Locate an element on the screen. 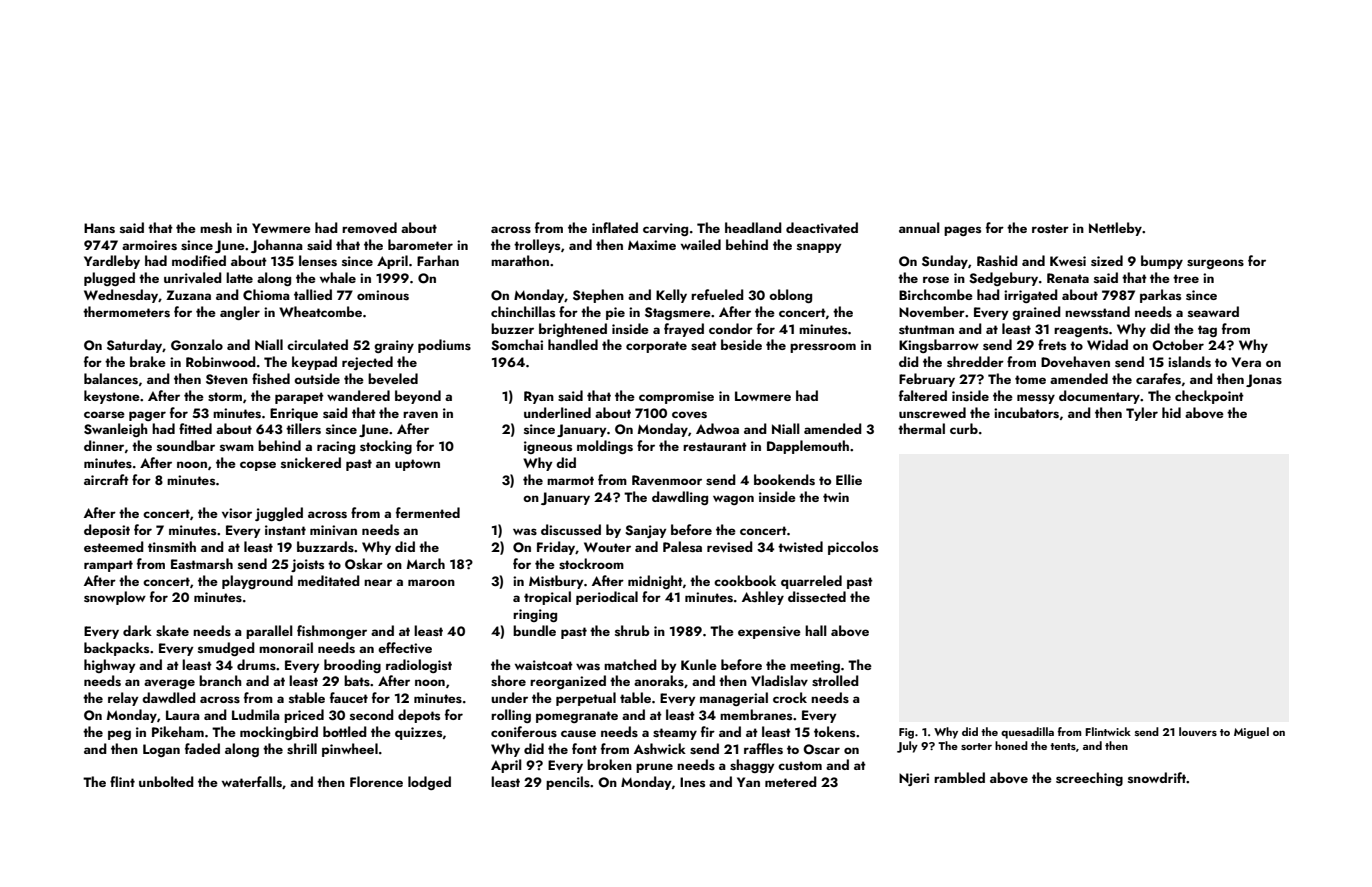 This screenshot has height=887, width=1372. waistcoat is located at coordinates (544, 665).
